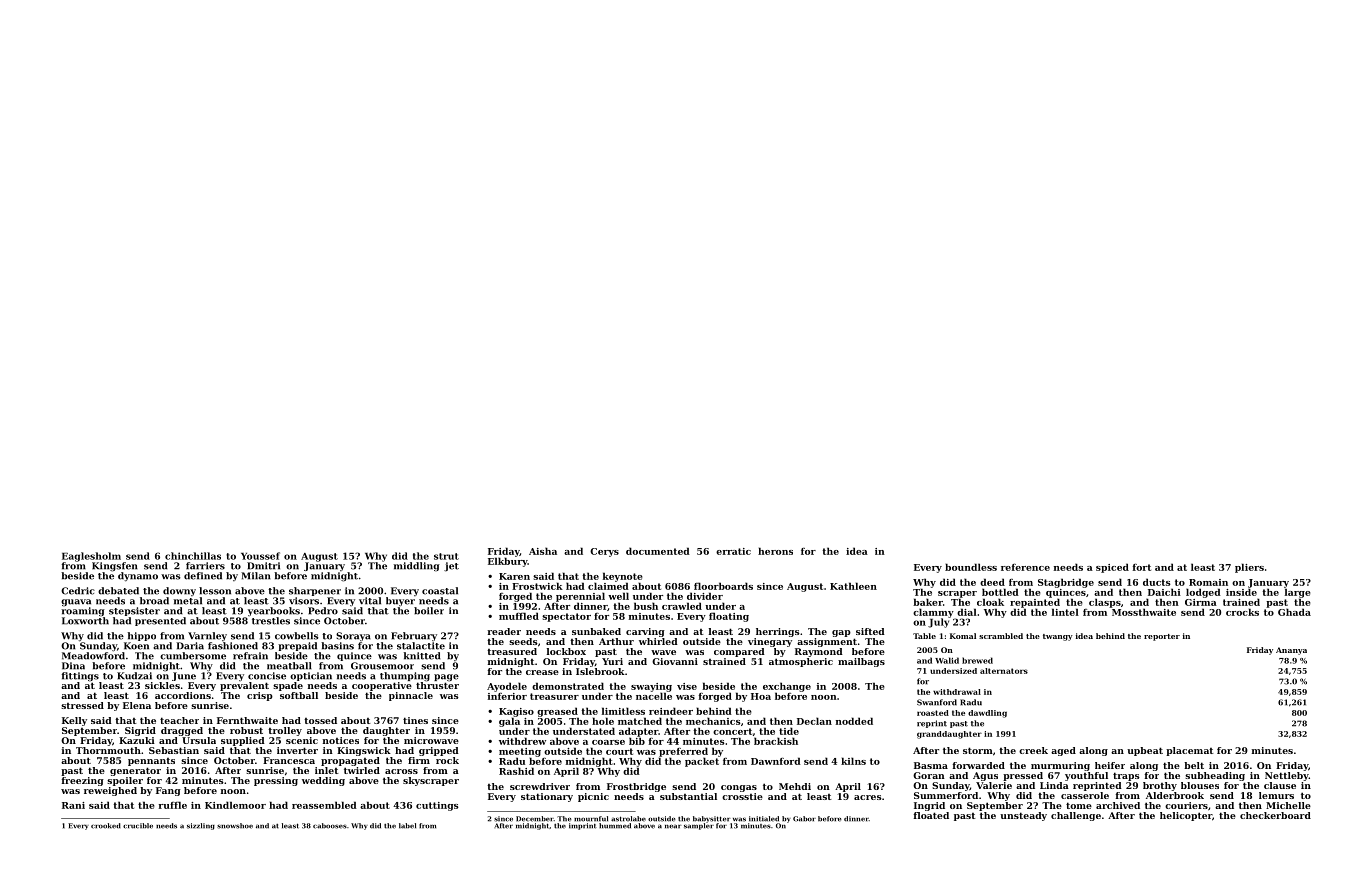 Image resolution: width=1372 pixels, height=887 pixels. What do you see at coordinates (776, 761) in the screenshot?
I see `Dawnford` at bounding box center [776, 761].
